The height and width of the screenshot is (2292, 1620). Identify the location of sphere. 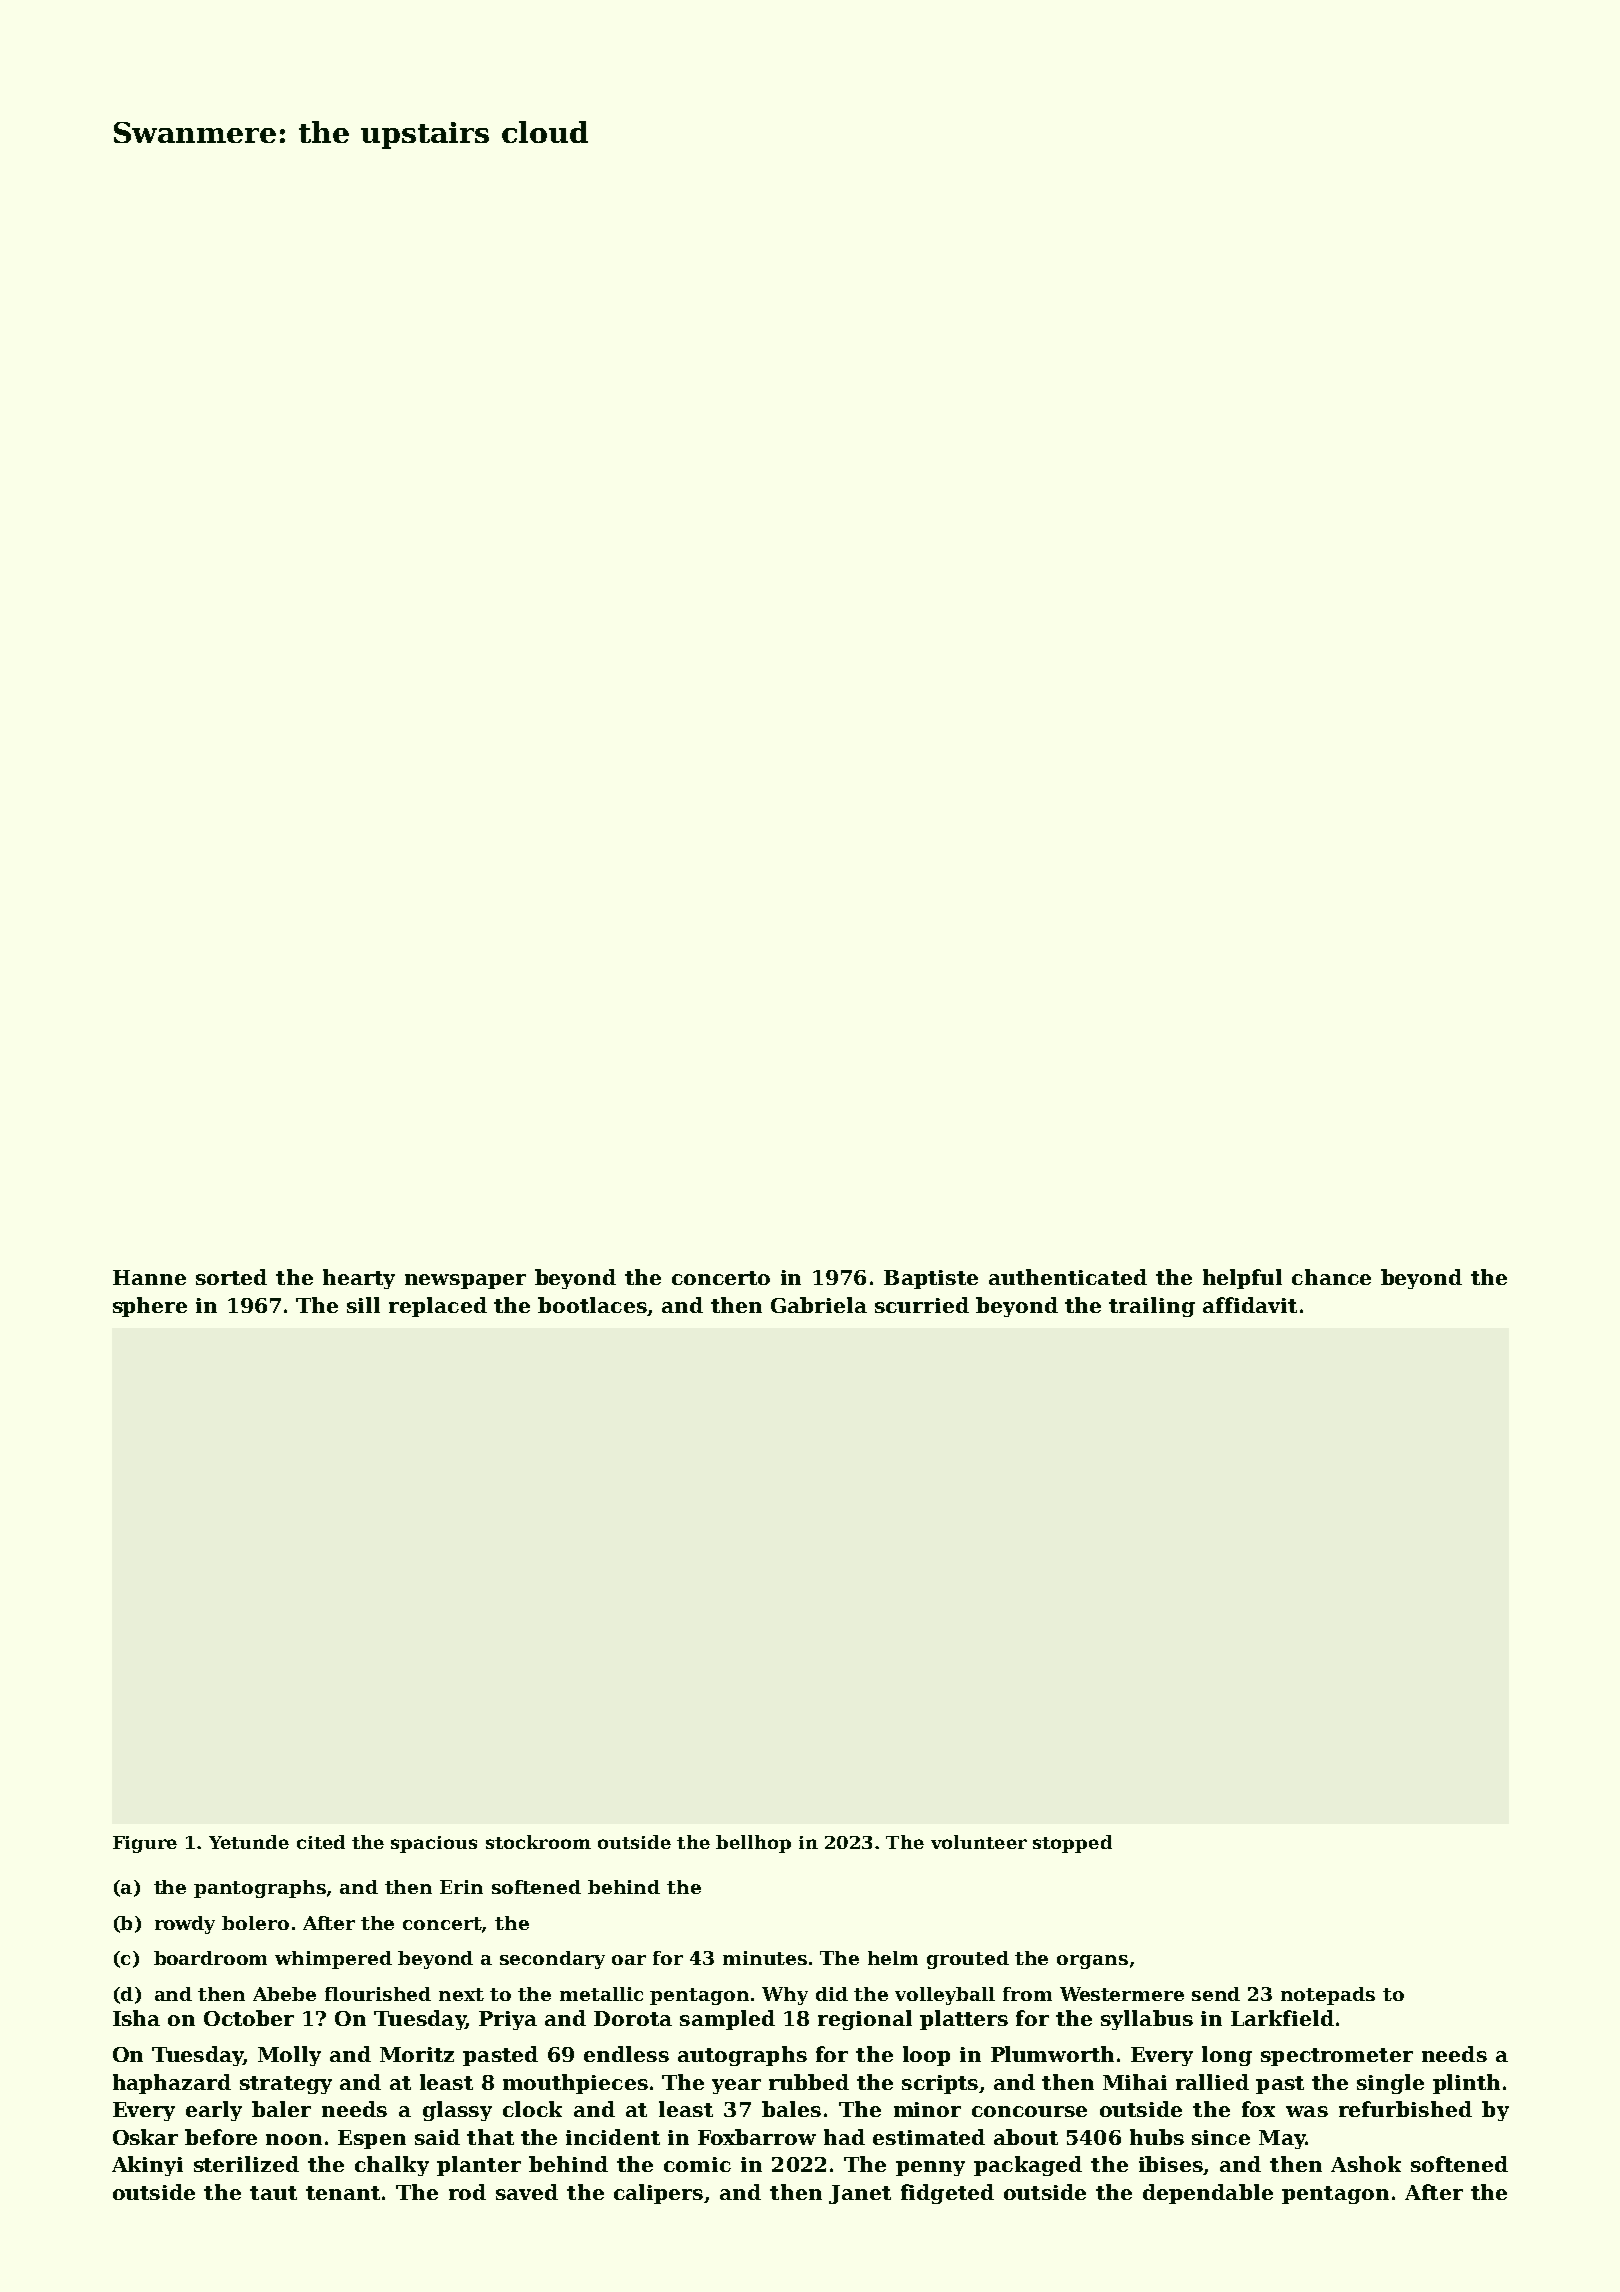
(150, 1307).
